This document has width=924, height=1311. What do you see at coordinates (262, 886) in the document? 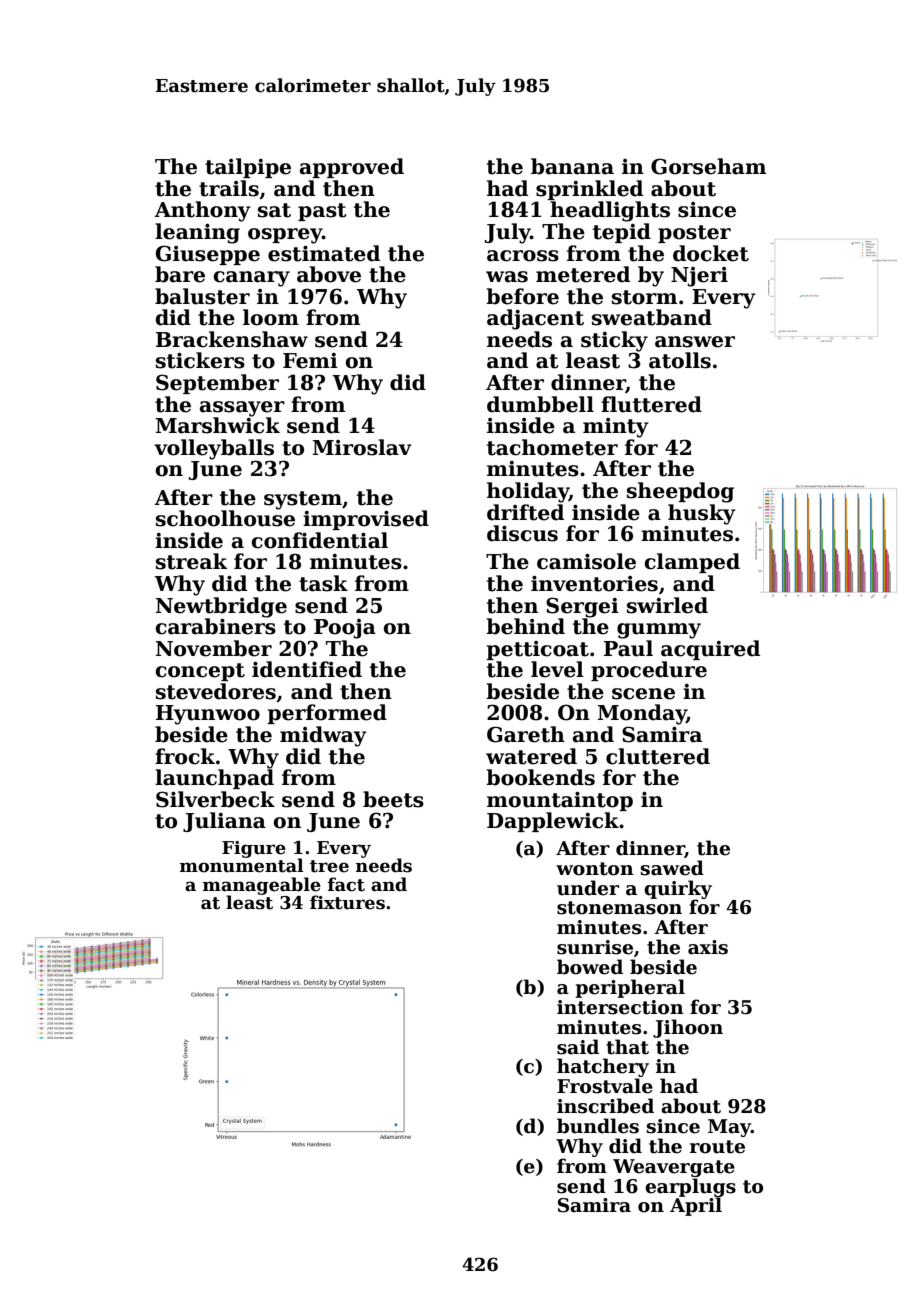
I see `manageable` at bounding box center [262, 886].
